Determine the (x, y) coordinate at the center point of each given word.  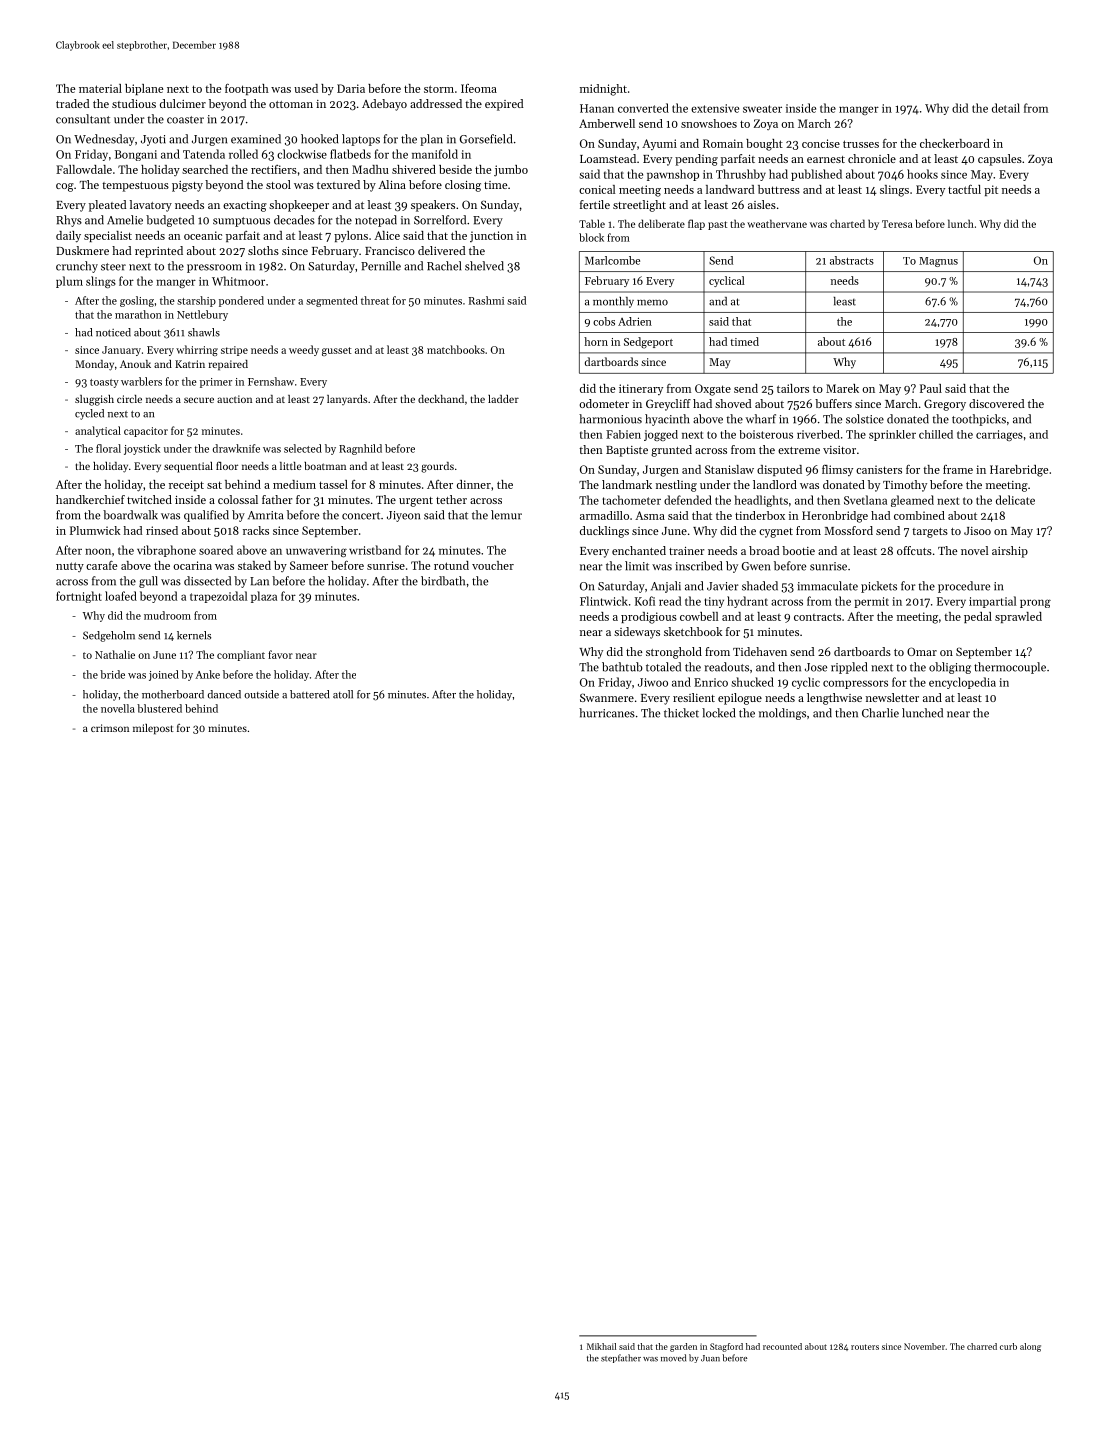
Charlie (880, 713)
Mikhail (601, 1346)
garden (683, 1347)
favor (280, 654)
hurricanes (607, 713)
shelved (484, 266)
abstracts (852, 260)
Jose (816, 667)
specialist (108, 236)
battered (309, 694)
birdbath (443, 581)
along (1030, 1347)
